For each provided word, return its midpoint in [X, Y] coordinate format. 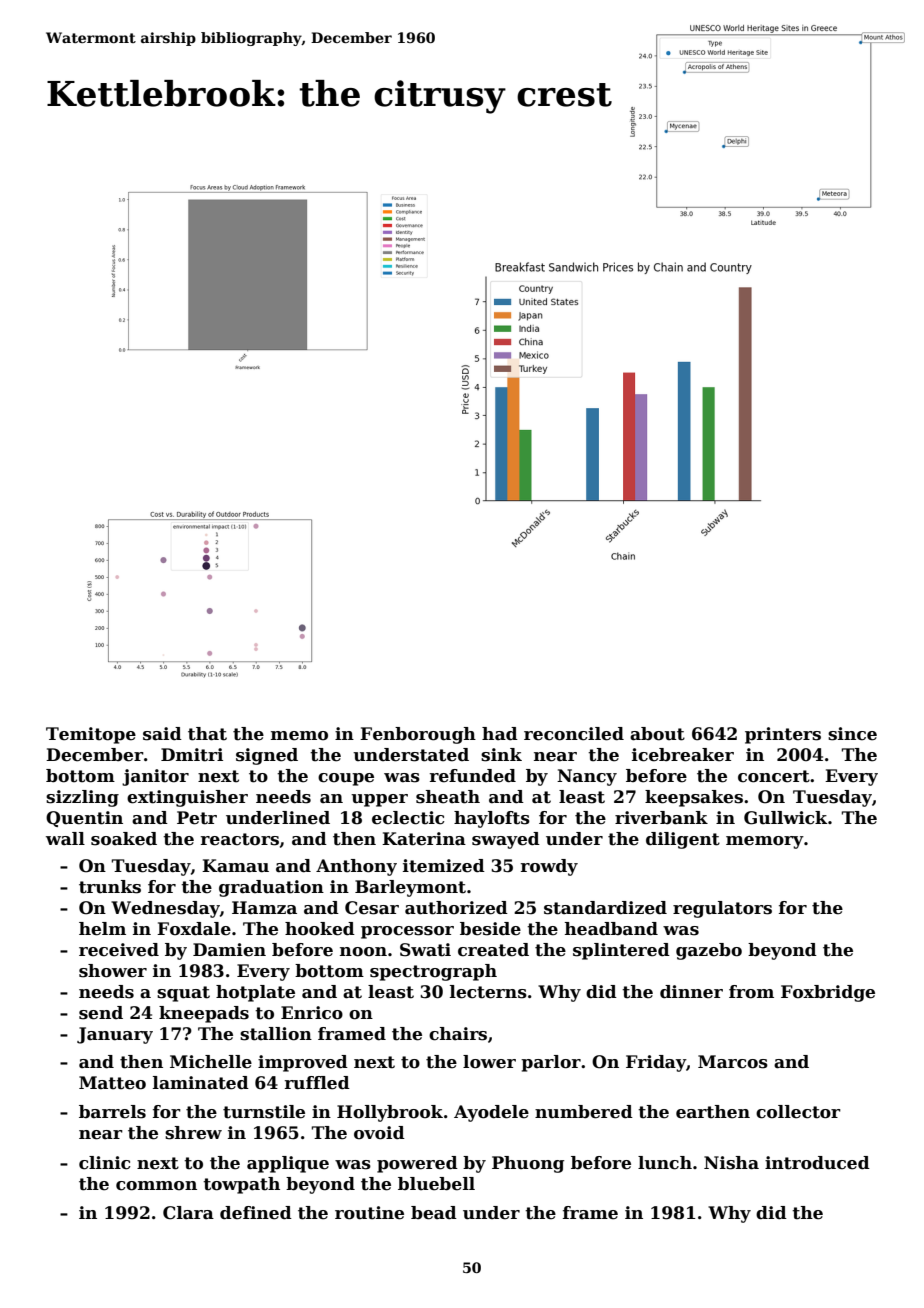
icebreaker [683, 755]
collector [798, 1112]
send [101, 1013]
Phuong [528, 1164]
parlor [551, 1063]
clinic [104, 1163]
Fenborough [418, 735]
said [162, 734]
